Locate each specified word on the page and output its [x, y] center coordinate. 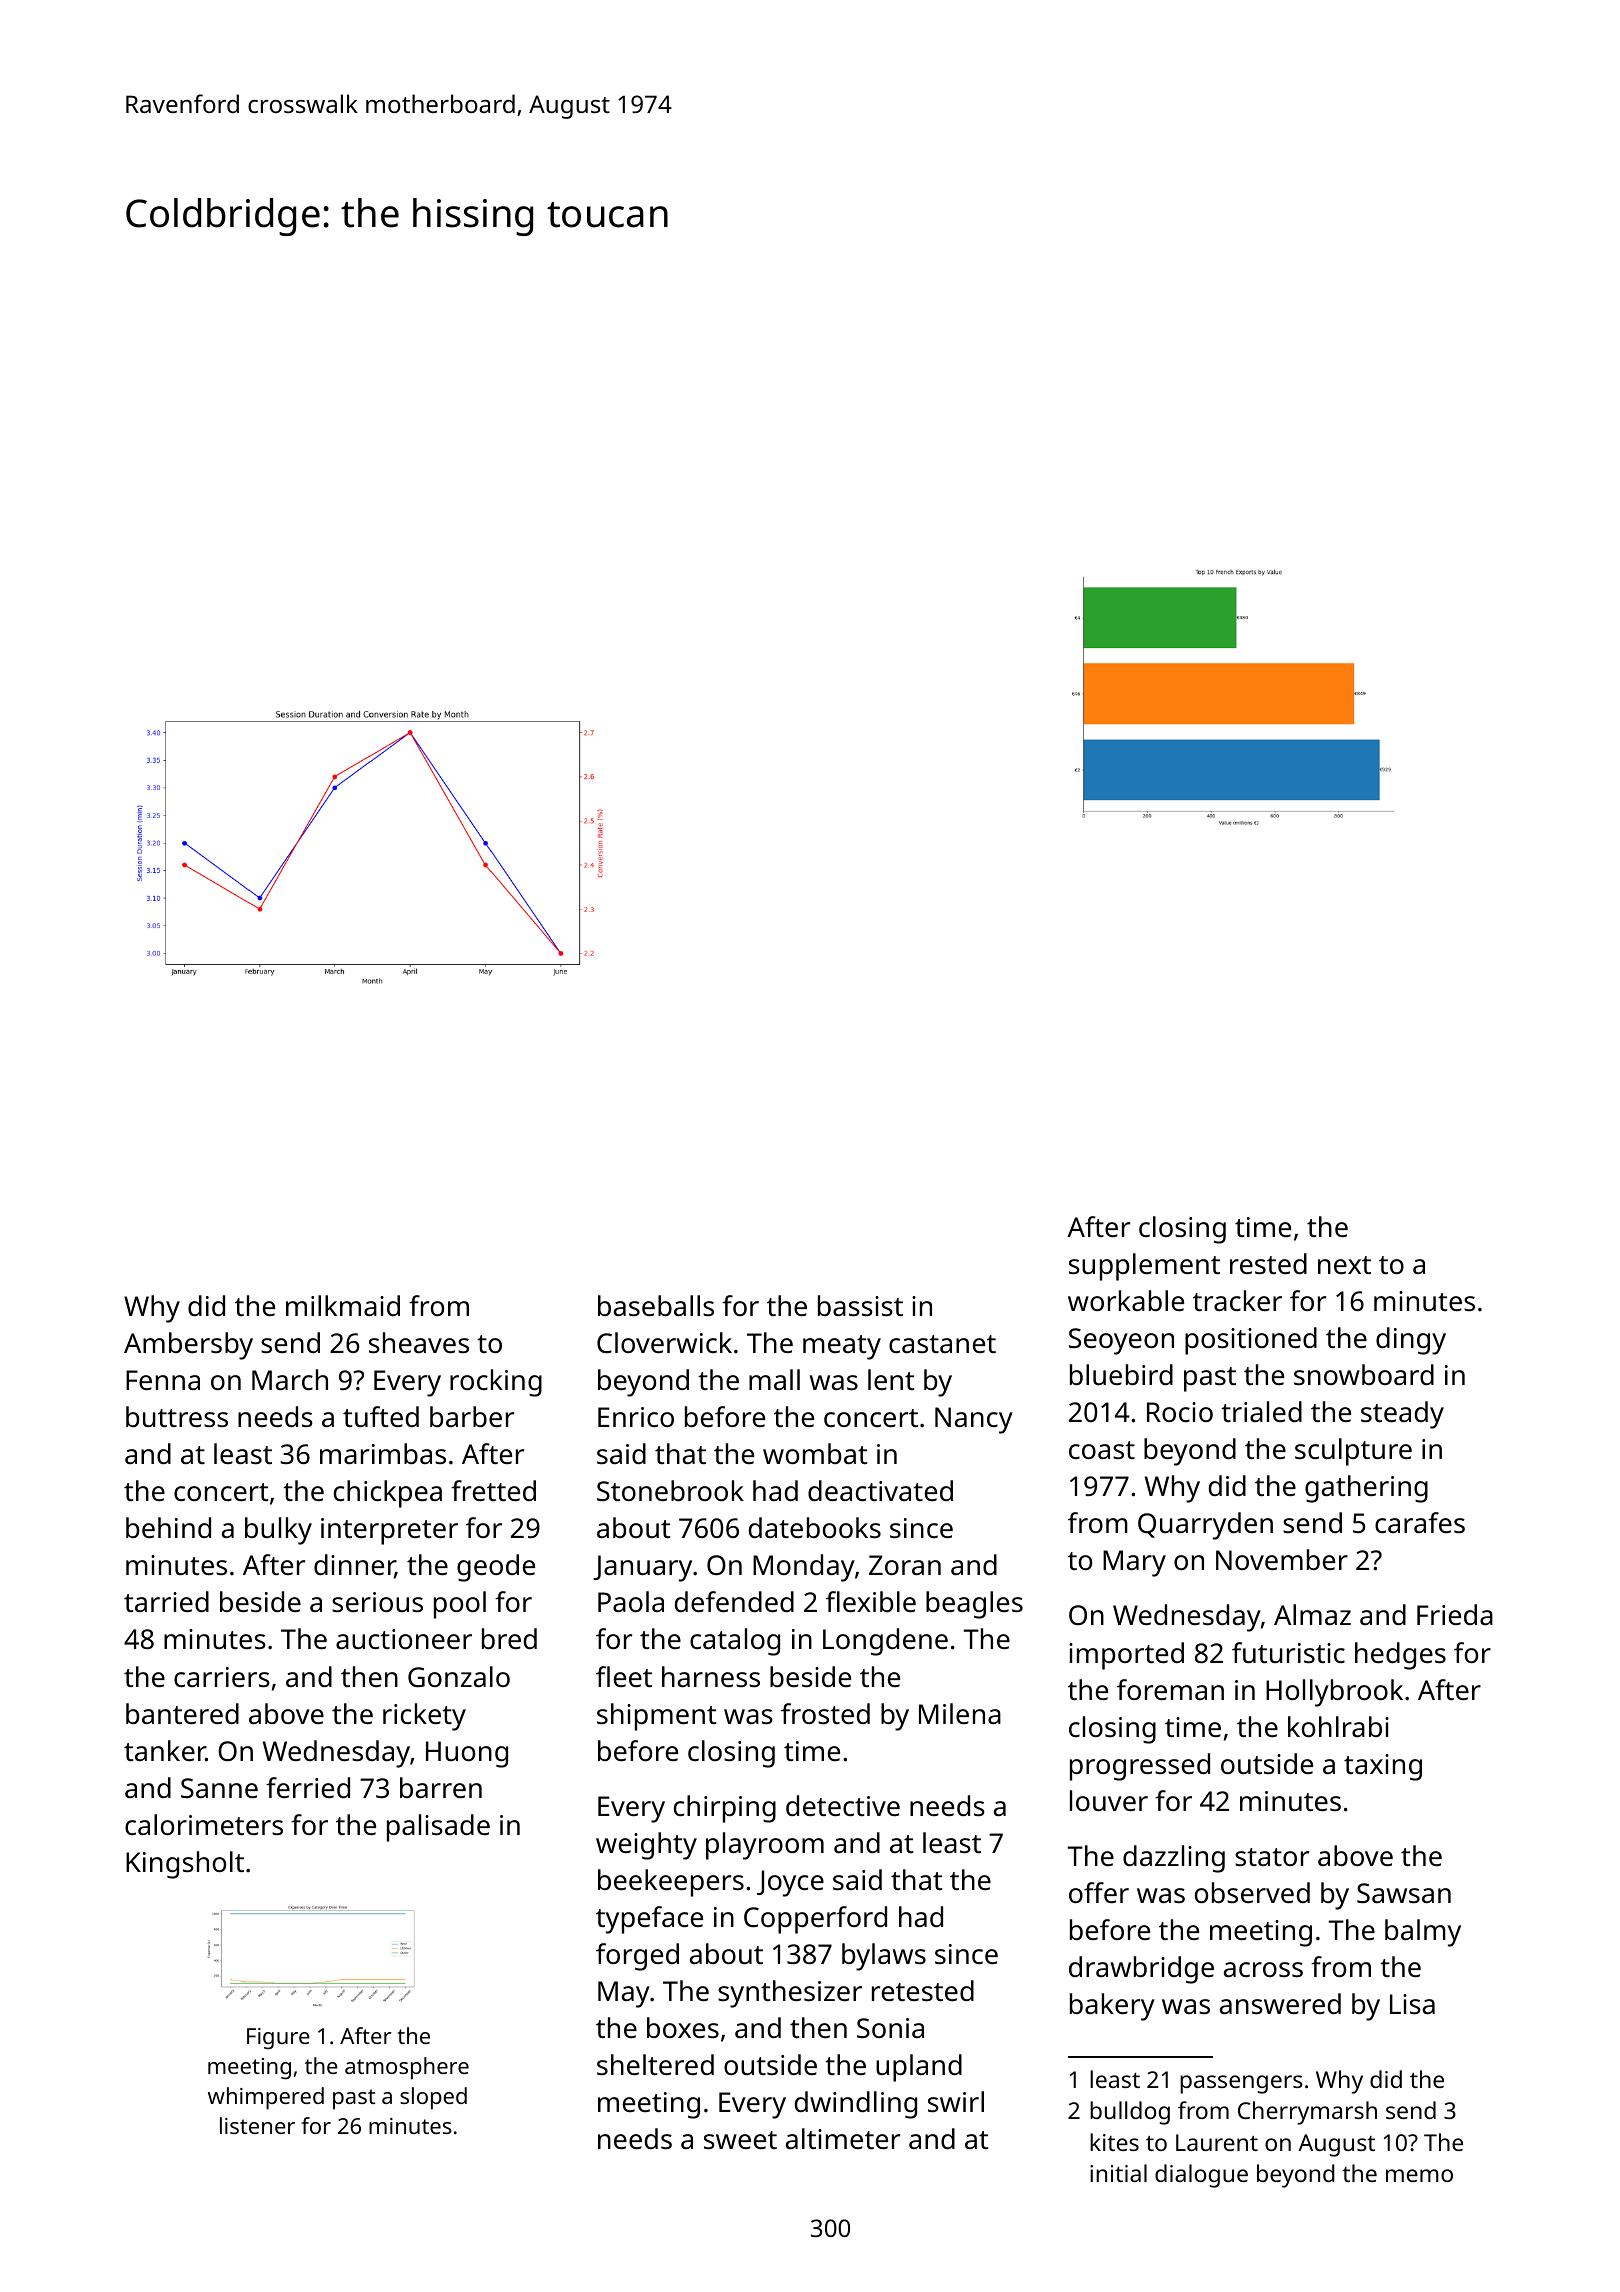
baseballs [656, 1306]
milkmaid [343, 1305]
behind [168, 1528]
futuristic [1288, 1653]
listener [257, 2125]
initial [1118, 2173]
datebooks [815, 1528]
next [1344, 1265]
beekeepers [671, 1883]
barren [441, 1788]
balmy [1423, 1933]
